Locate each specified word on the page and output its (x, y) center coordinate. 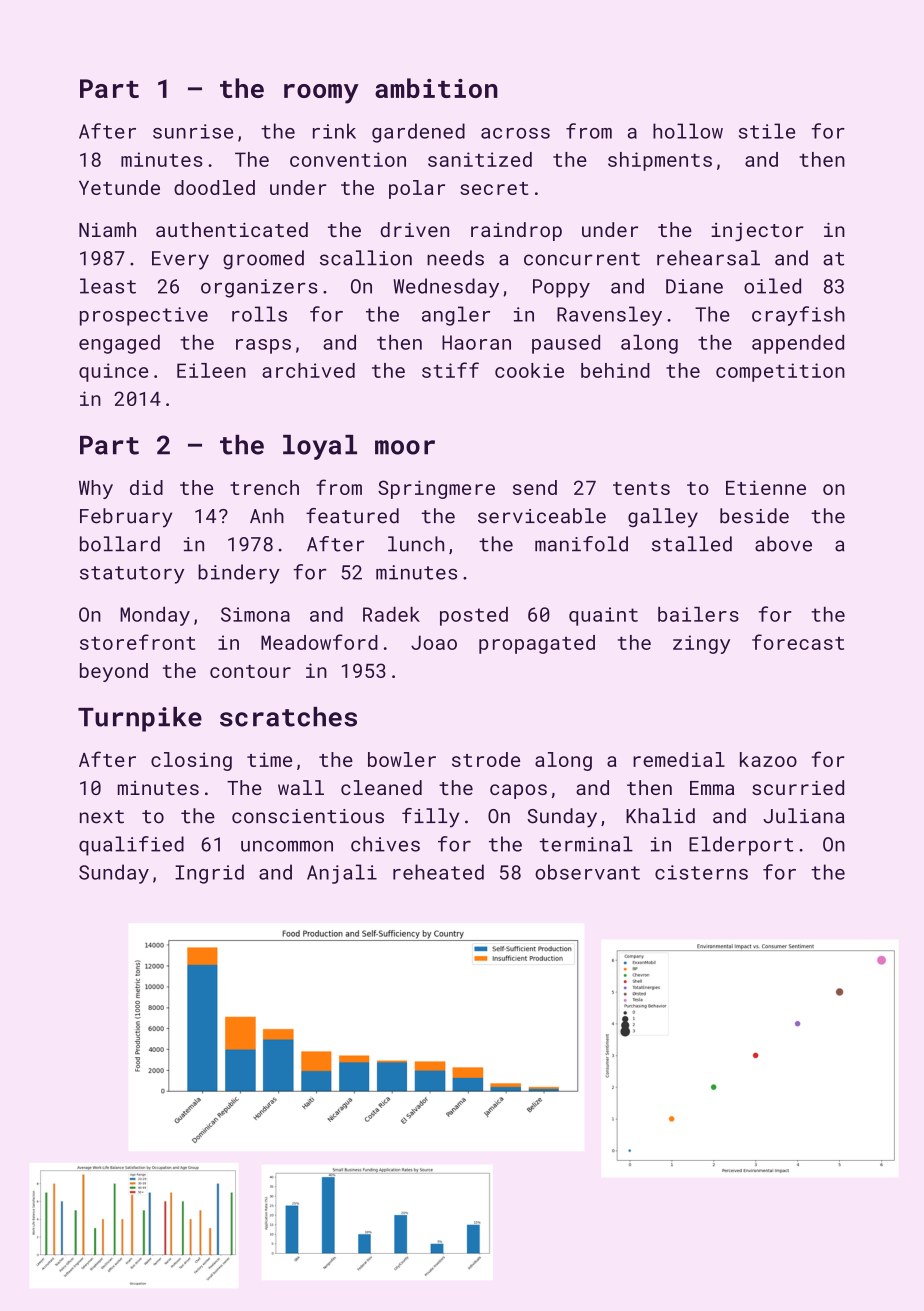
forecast (798, 642)
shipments (660, 161)
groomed (263, 260)
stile (767, 131)
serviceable (542, 516)
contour (250, 671)
